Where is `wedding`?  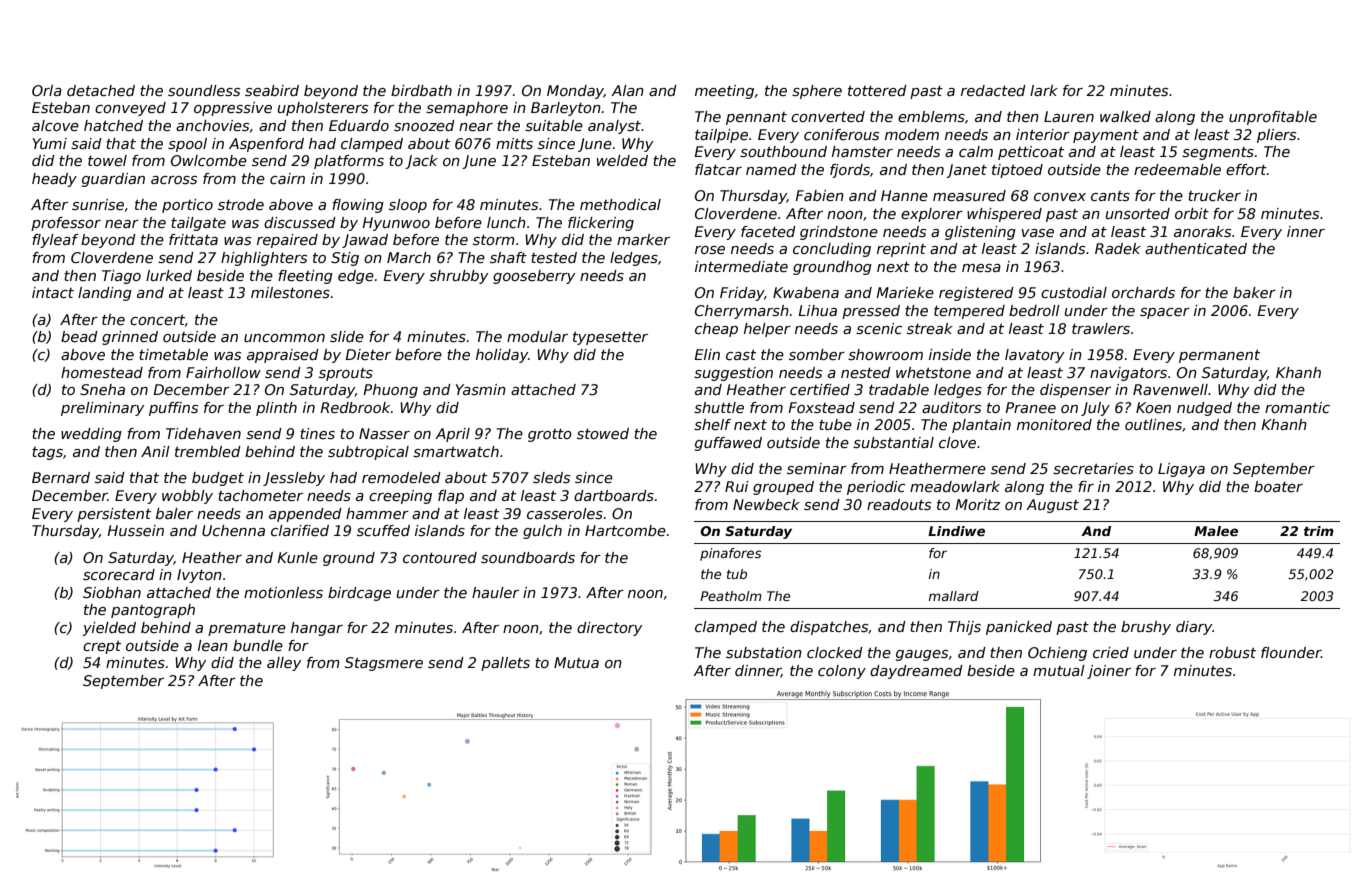
wedding is located at coordinates (91, 435).
